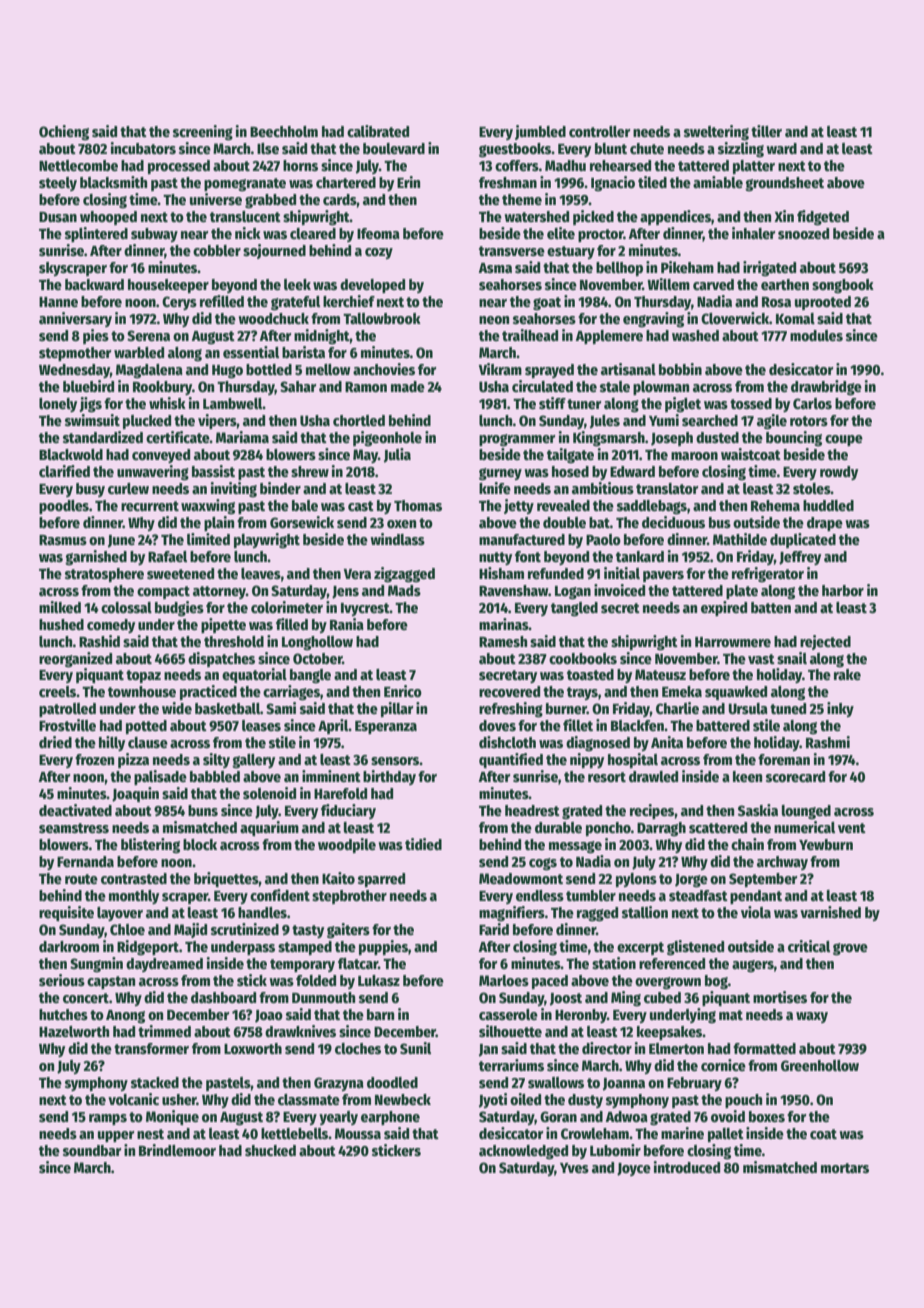 The image size is (924, 1308). What do you see at coordinates (378, 131) in the screenshot?
I see `calibrated` at bounding box center [378, 131].
